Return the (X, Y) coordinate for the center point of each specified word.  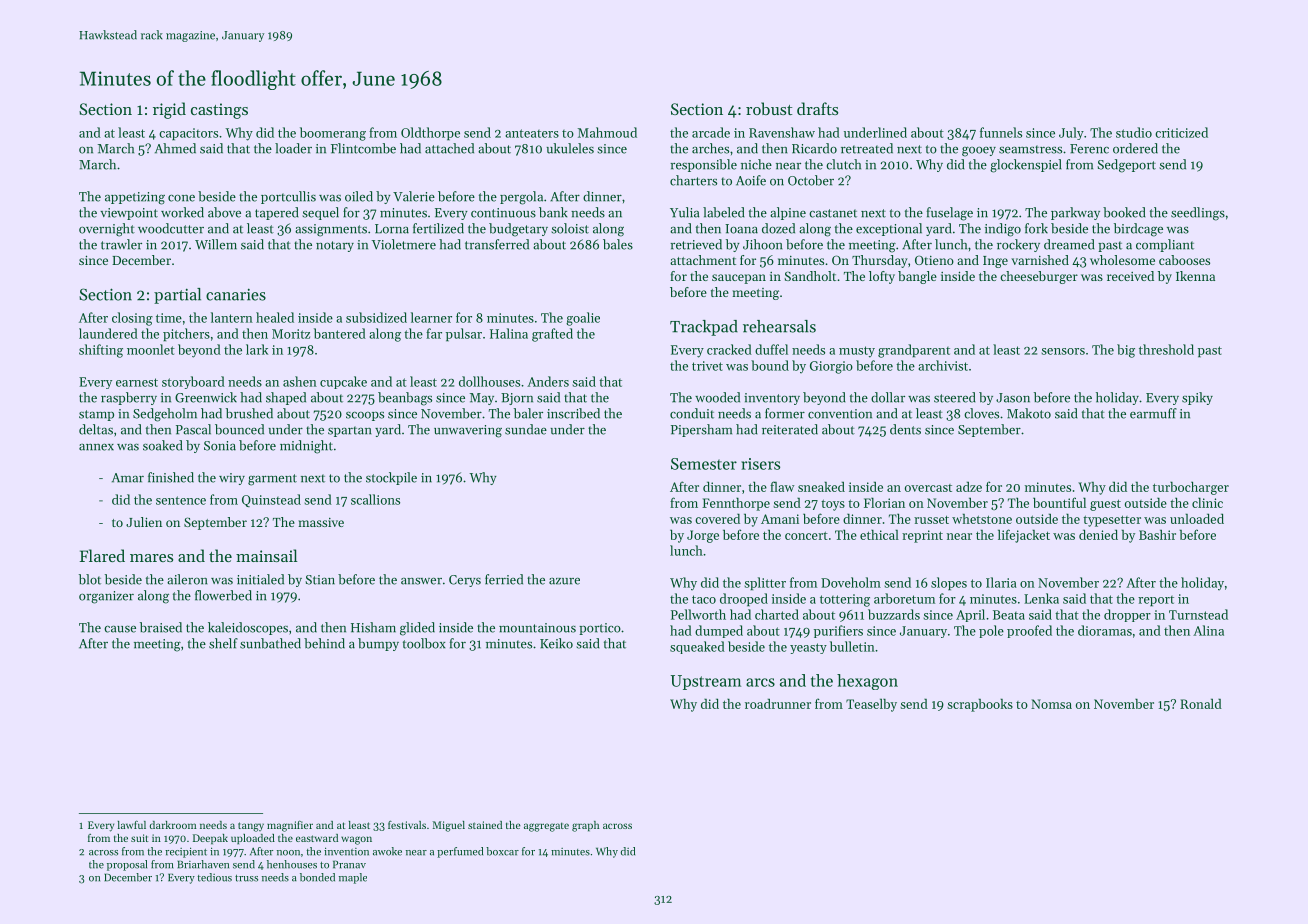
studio (1134, 132)
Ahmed (175, 148)
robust (769, 108)
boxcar (502, 851)
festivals (407, 824)
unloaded (1197, 518)
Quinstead (271, 500)
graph (586, 826)
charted (777, 614)
